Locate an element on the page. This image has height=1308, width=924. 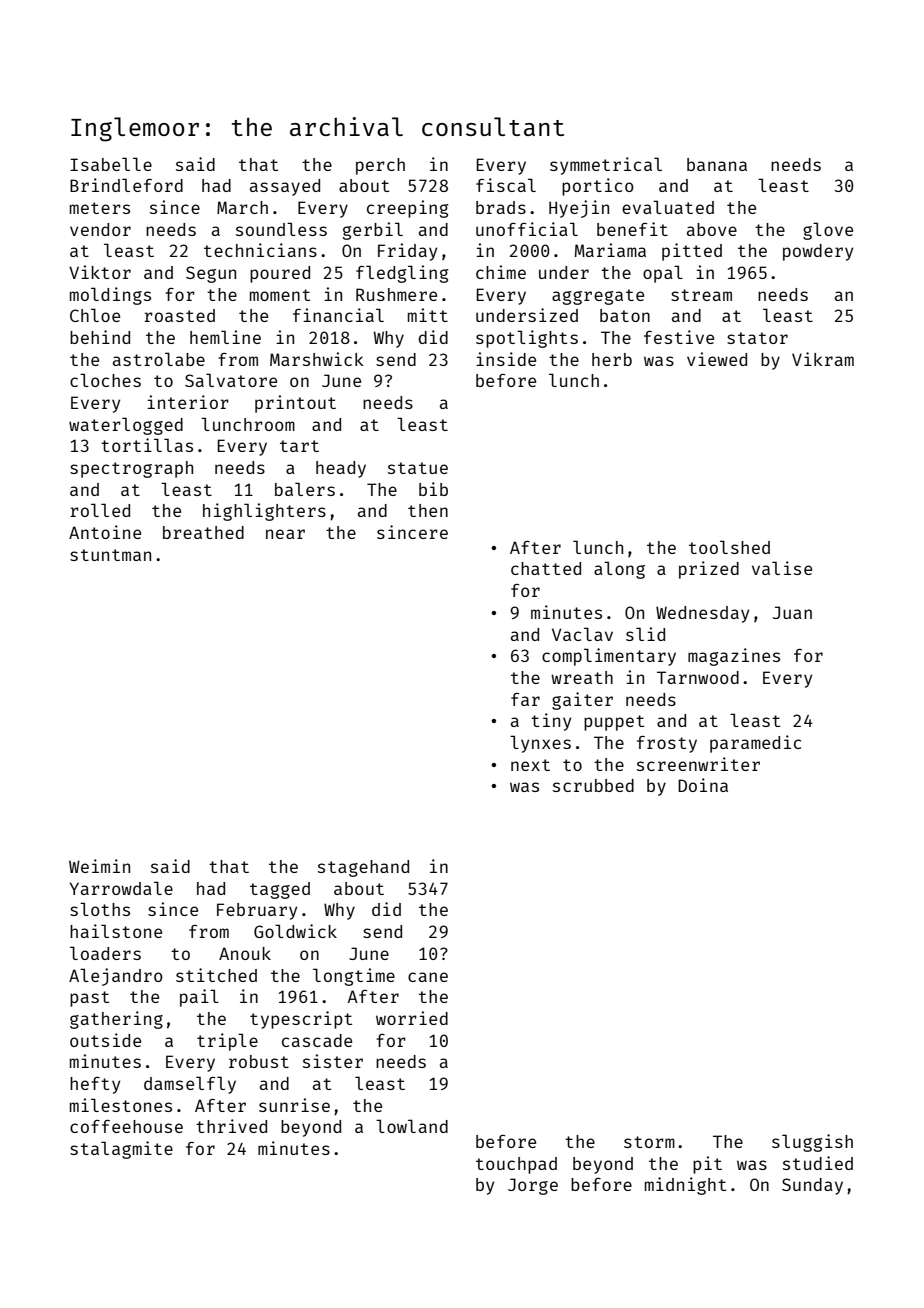
stalagmite is located at coordinates (121, 1150).
